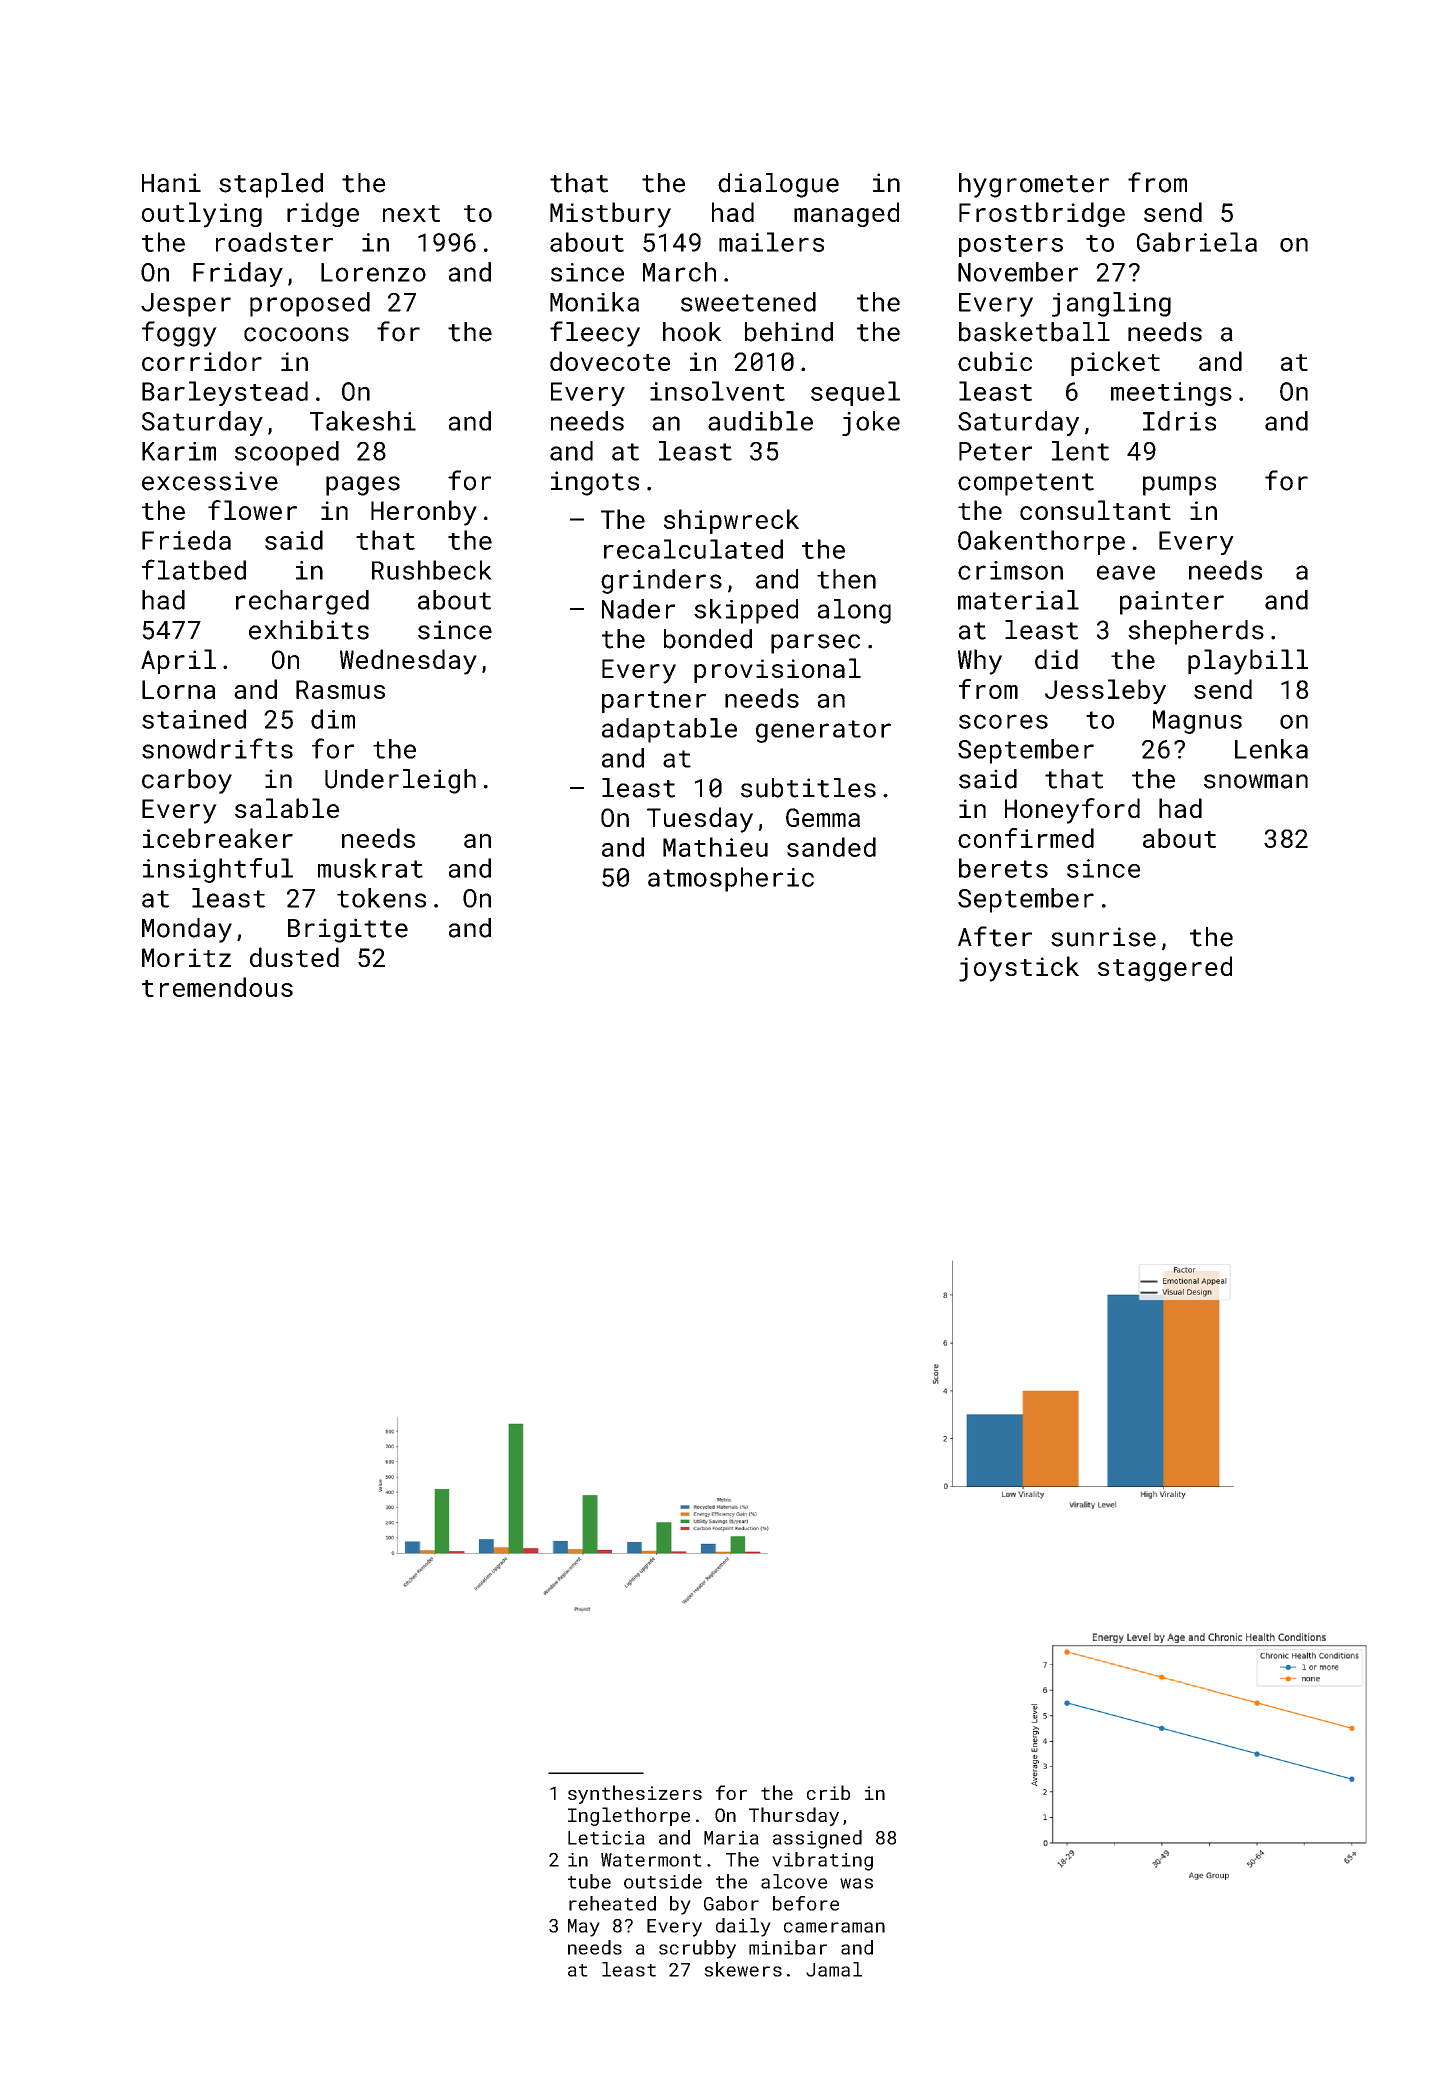 This image has height=2100, width=1450. What do you see at coordinates (217, 987) in the image?
I see `tremendous` at bounding box center [217, 987].
